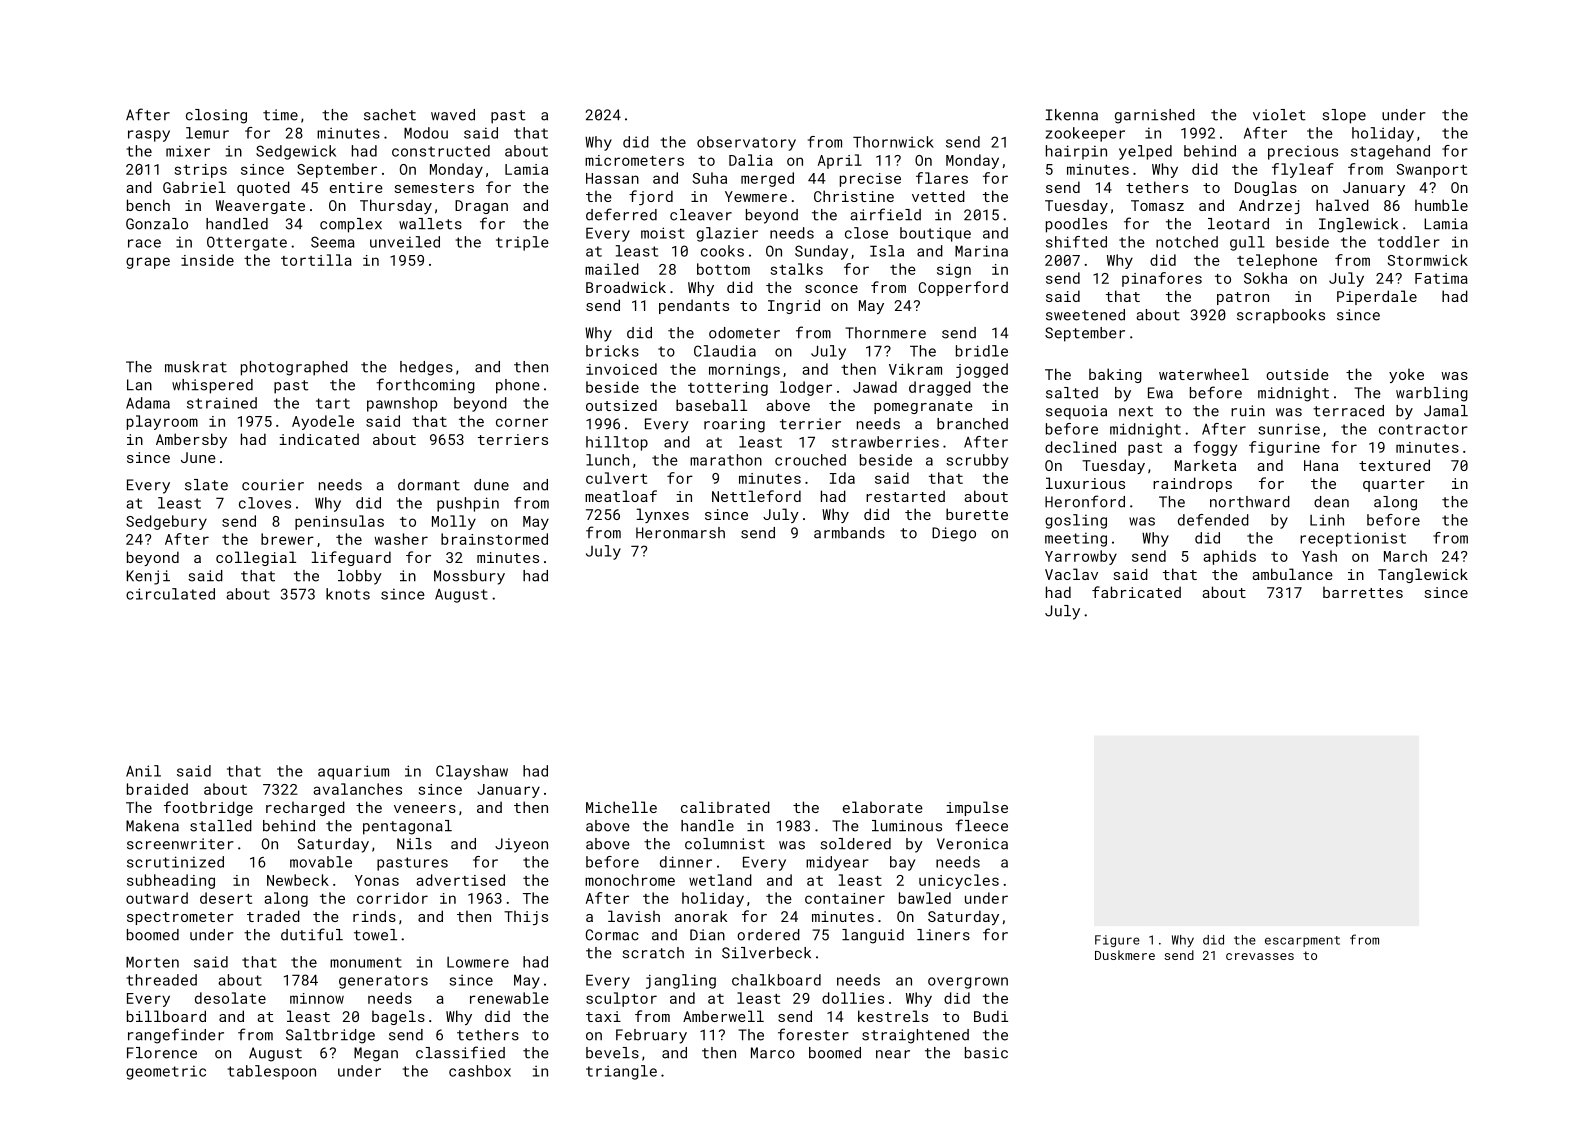 This document has height=1127, width=1594. I want to click on Saltbridge, so click(330, 1036).
